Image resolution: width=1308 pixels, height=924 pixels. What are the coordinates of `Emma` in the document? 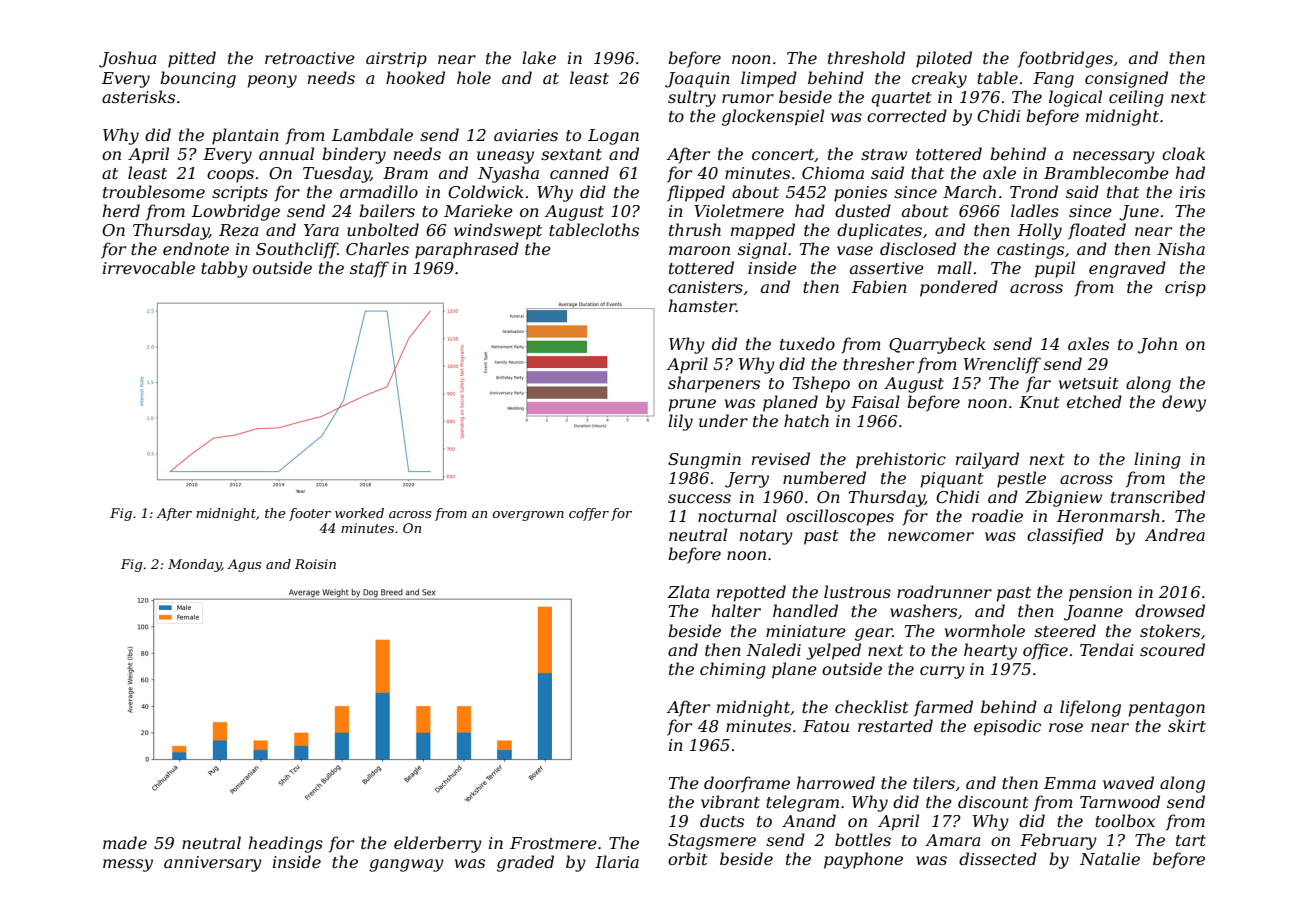 It's located at (1070, 783).
